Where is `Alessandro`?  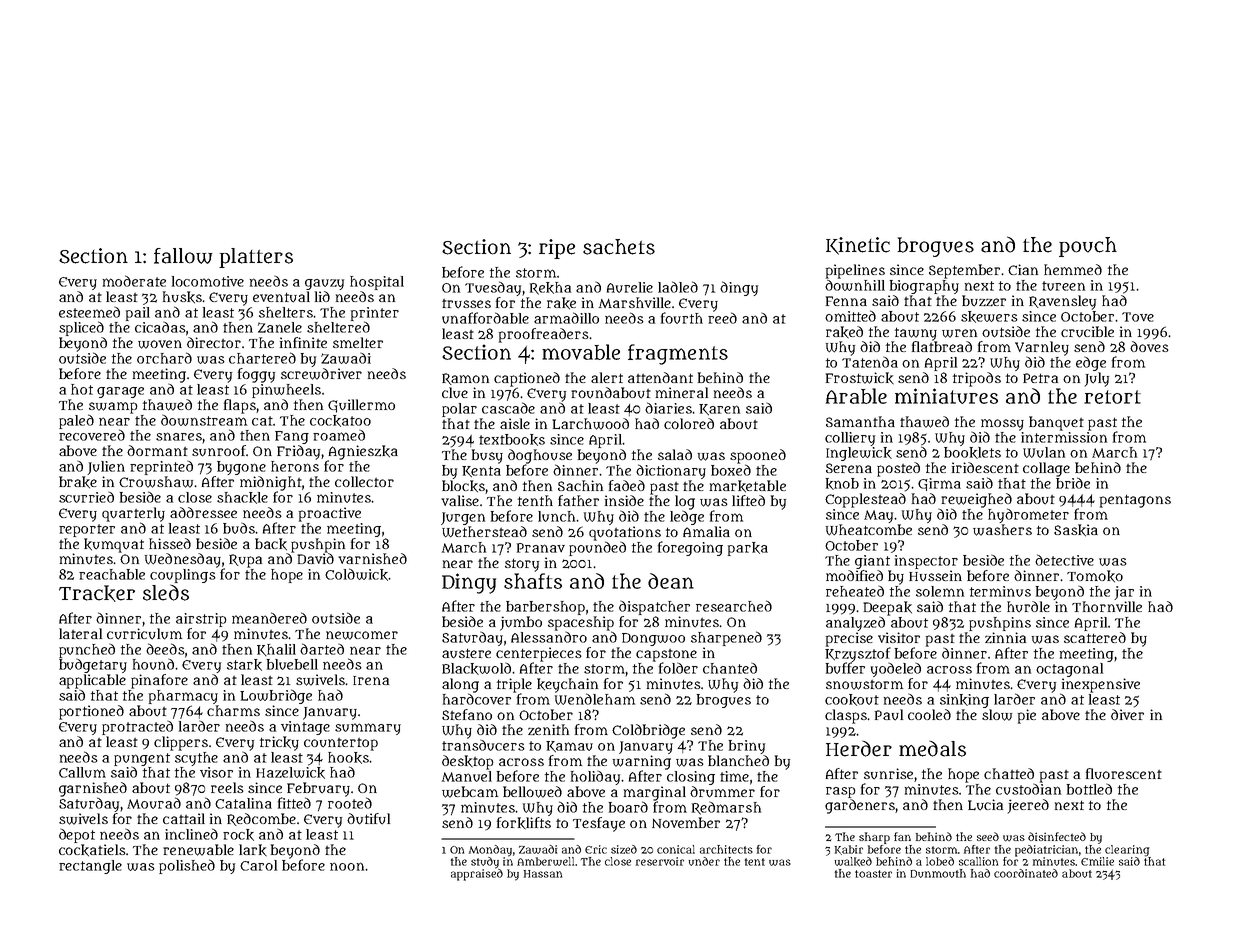
Alessandro is located at coordinates (549, 637).
